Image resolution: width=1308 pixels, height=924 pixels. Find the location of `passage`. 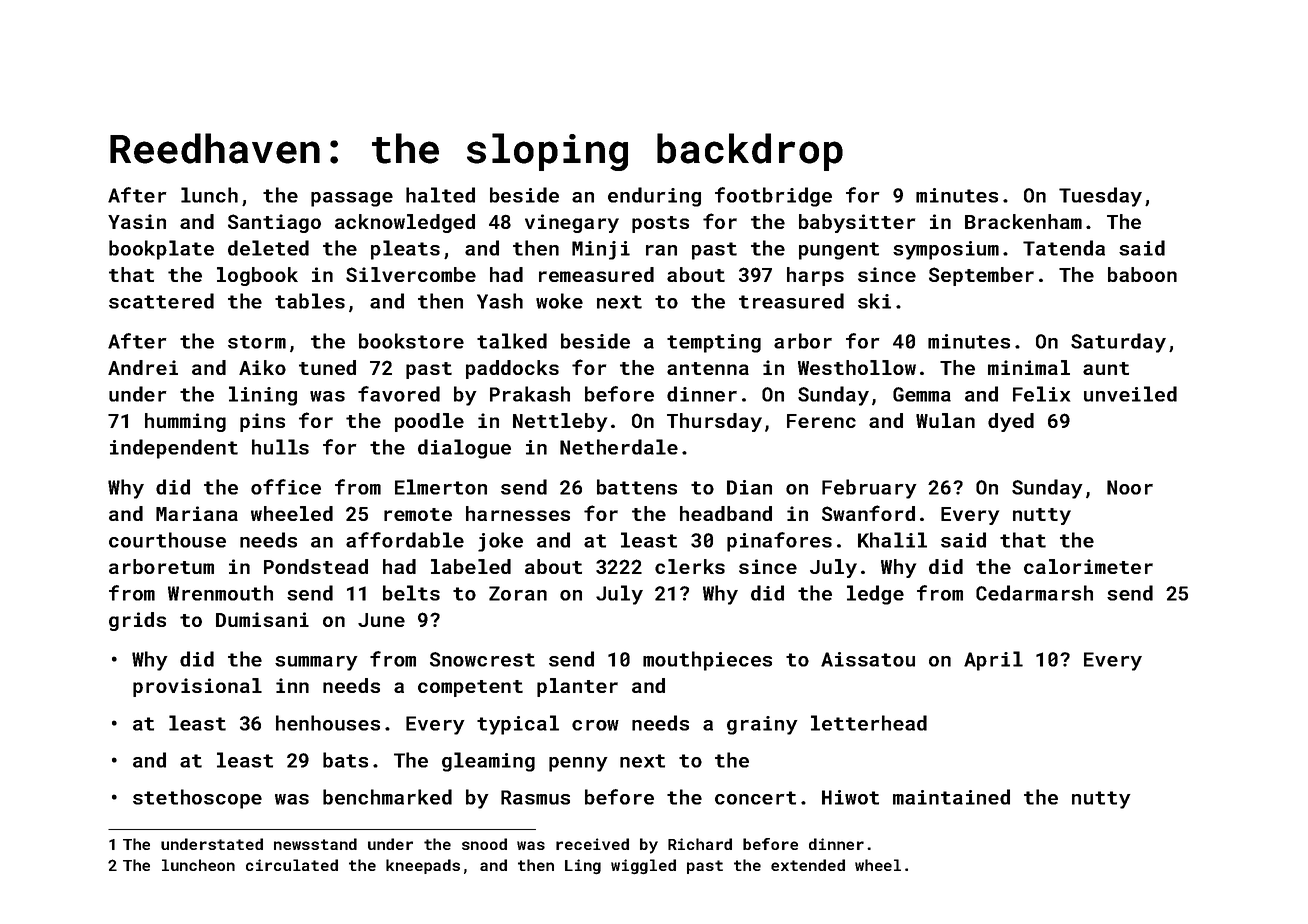

passage is located at coordinates (352, 199).
